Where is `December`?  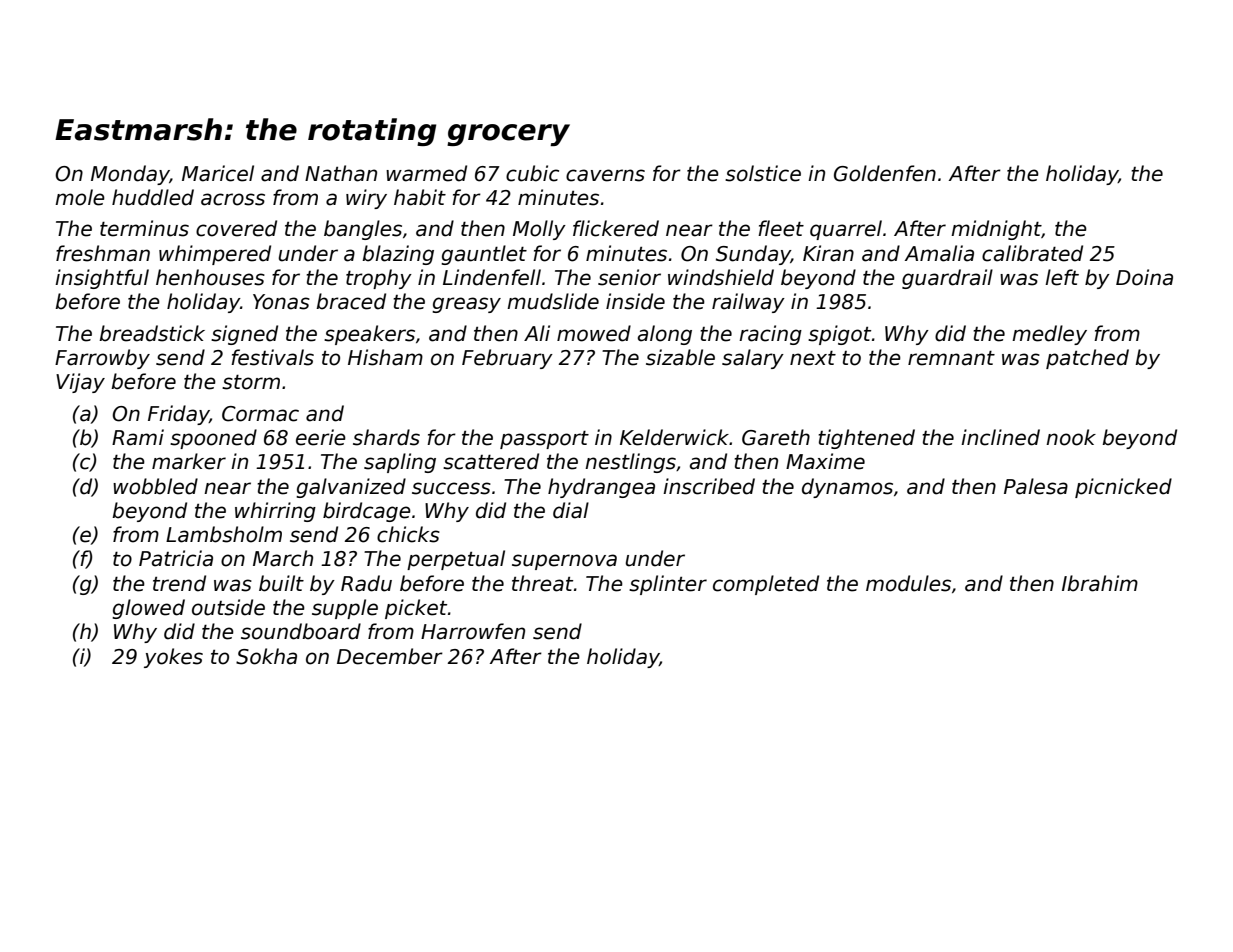 December is located at coordinates (390, 656).
